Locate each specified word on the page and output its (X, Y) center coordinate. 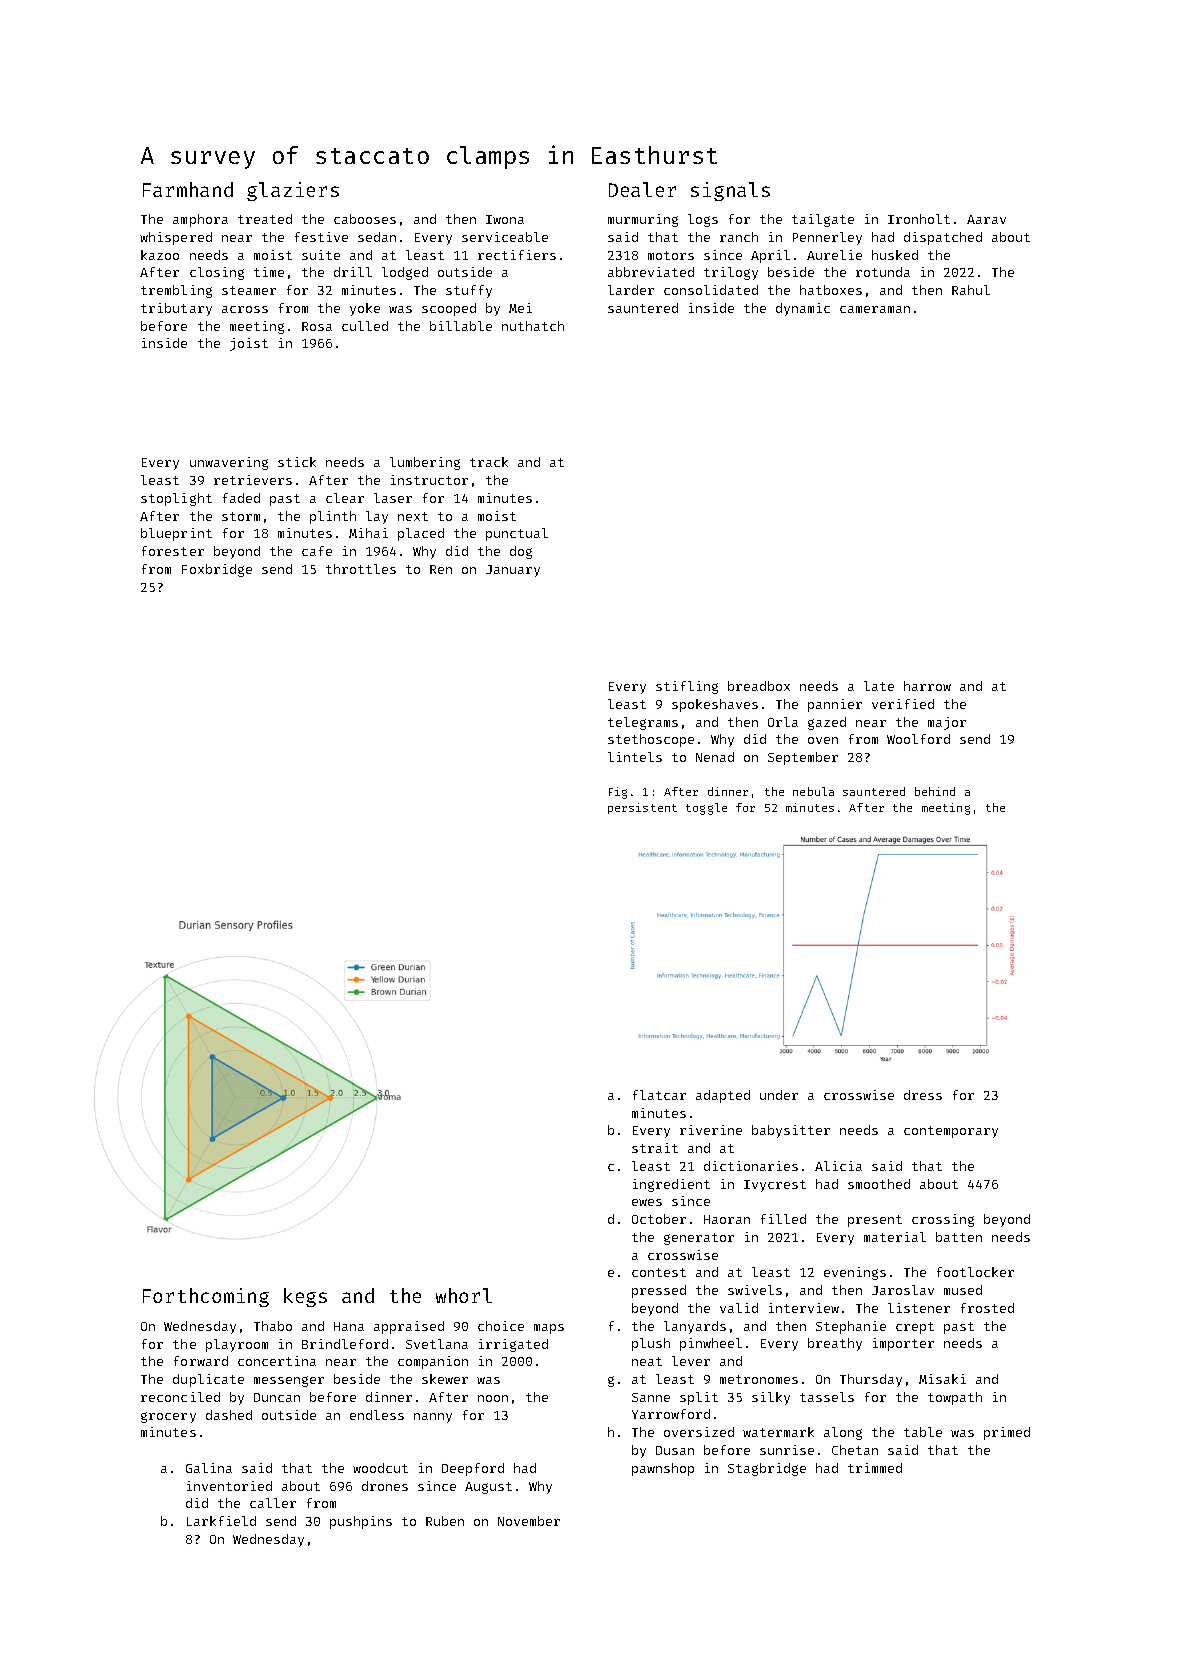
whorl (464, 1295)
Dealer (642, 189)
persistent (642, 808)
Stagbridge (767, 1469)
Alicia (838, 1166)
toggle (706, 809)
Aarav (986, 219)
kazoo (160, 255)
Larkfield (221, 1521)
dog (521, 552)
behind (935, 791)
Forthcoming (206, 1297)
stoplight (176, 499)
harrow (927, 686)
